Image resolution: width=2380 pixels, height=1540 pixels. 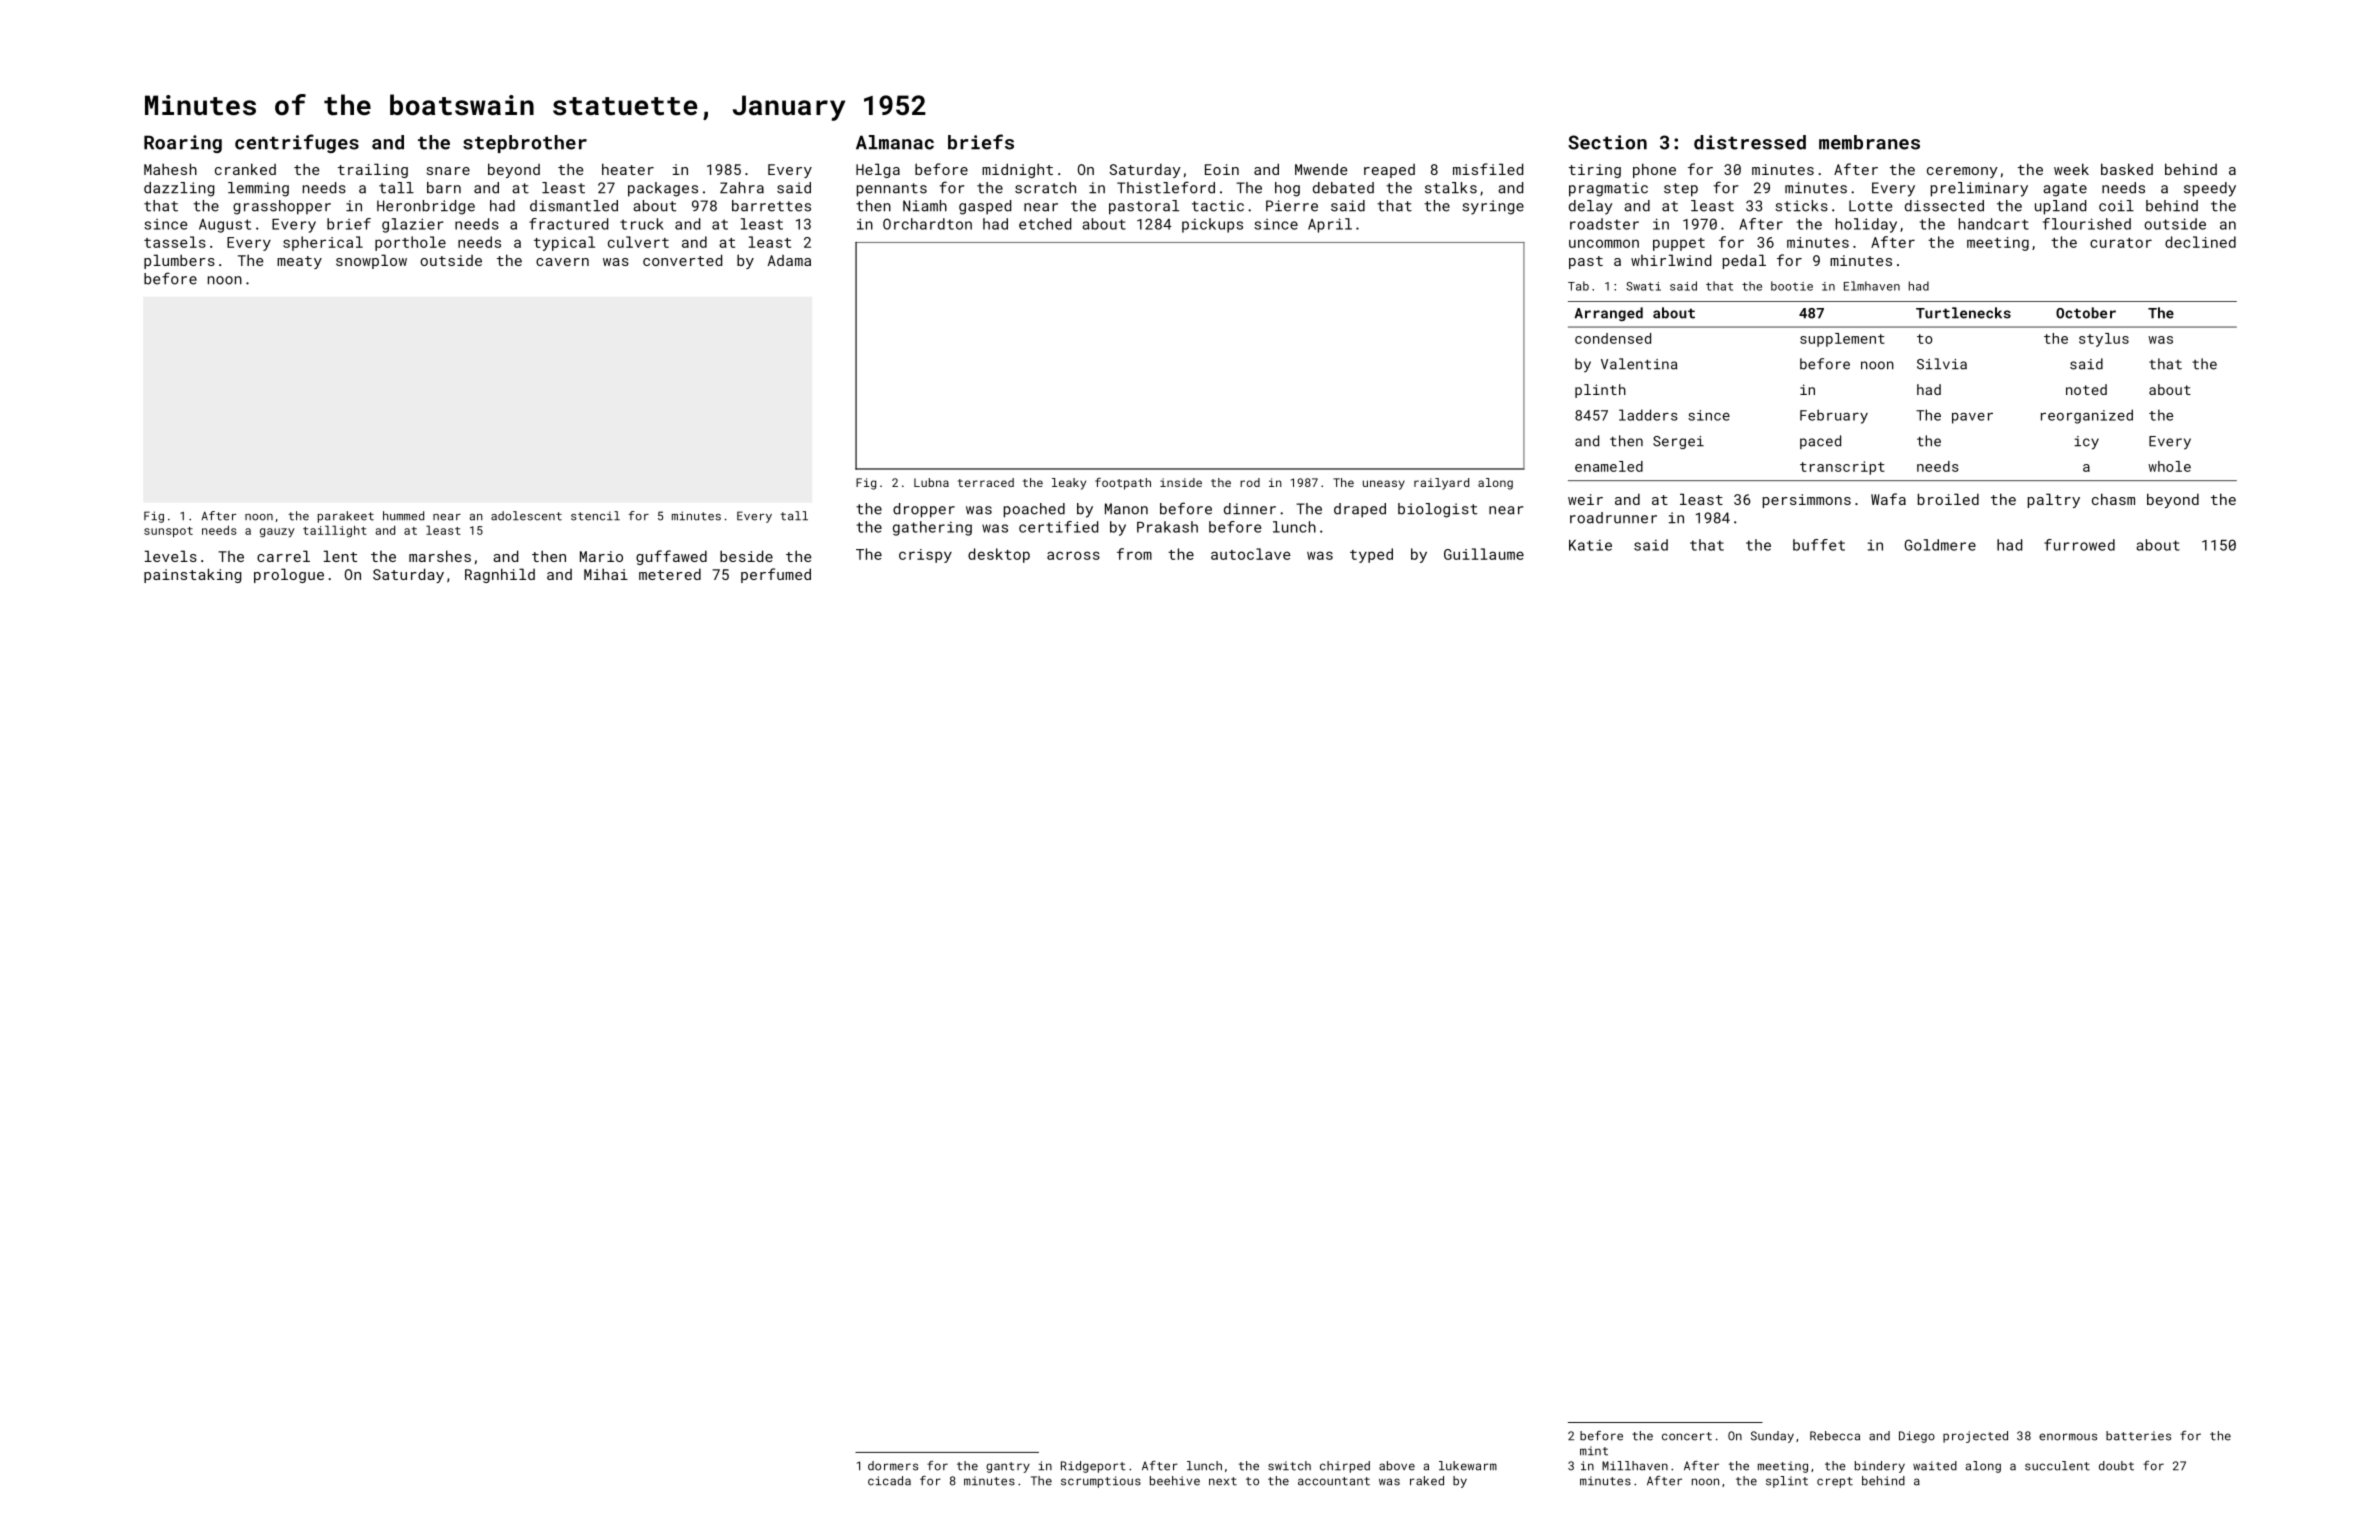 I want to click on plinth, so click(x=1600, y=391).
